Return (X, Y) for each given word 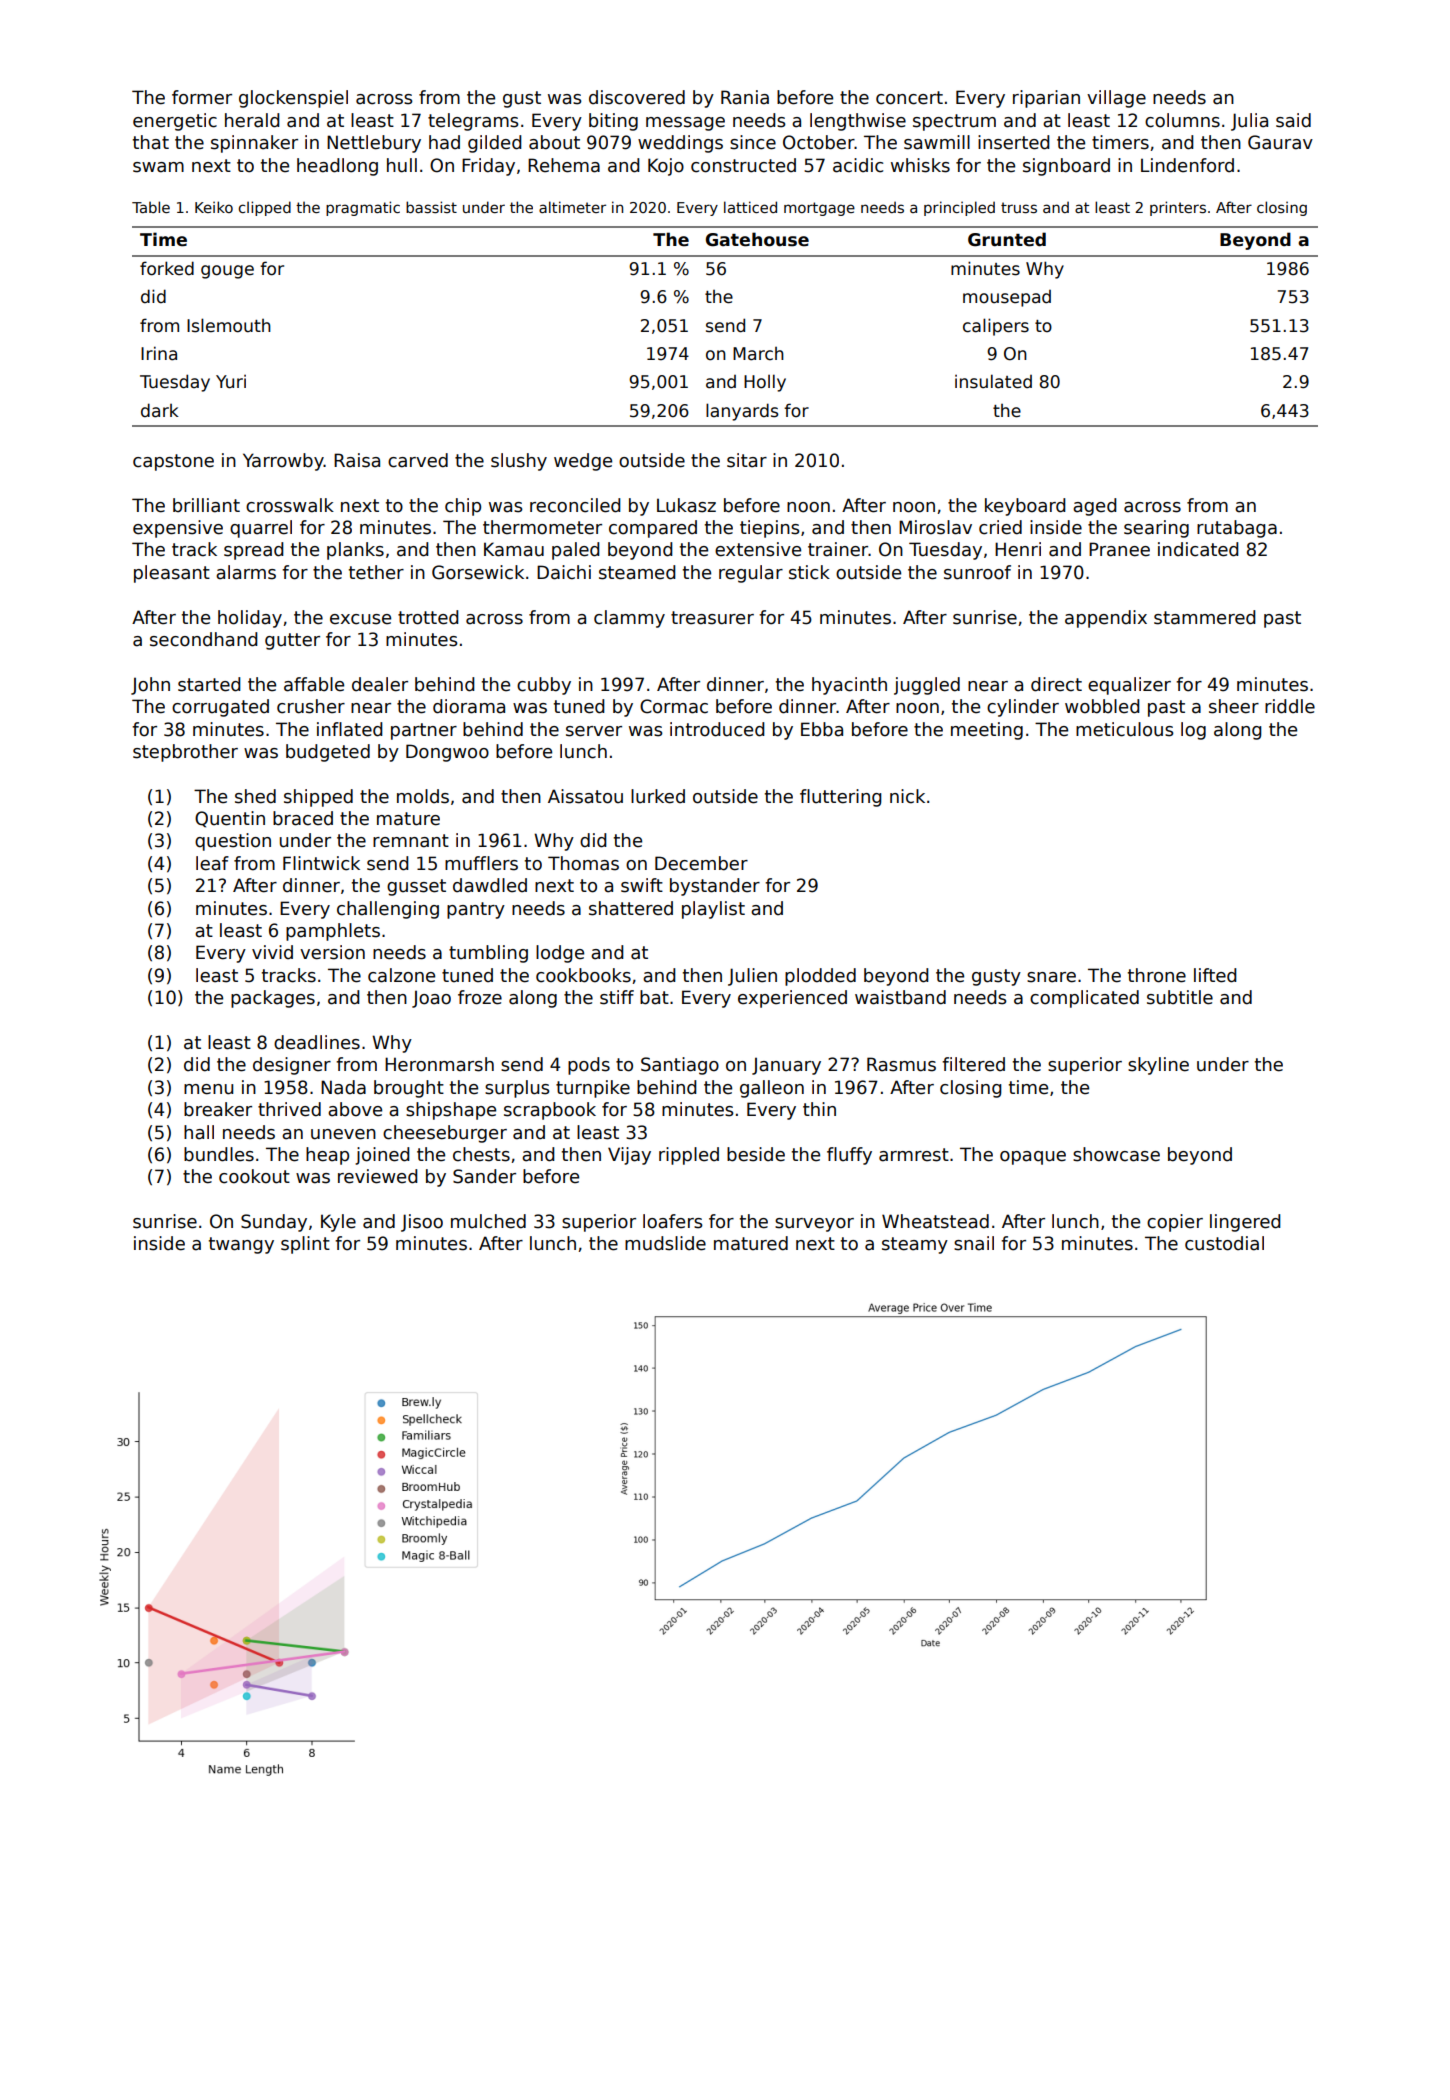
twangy (241, 1245)
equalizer (1129, 686)
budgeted (328, 753)
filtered (973, 1064)
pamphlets (333, 932)
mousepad (1007, 298)
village (1116, 99)
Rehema (564, 165)
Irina (159, 353)
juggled (927, 686)
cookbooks (583, 975)
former (202, 97)
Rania (745, 97)
